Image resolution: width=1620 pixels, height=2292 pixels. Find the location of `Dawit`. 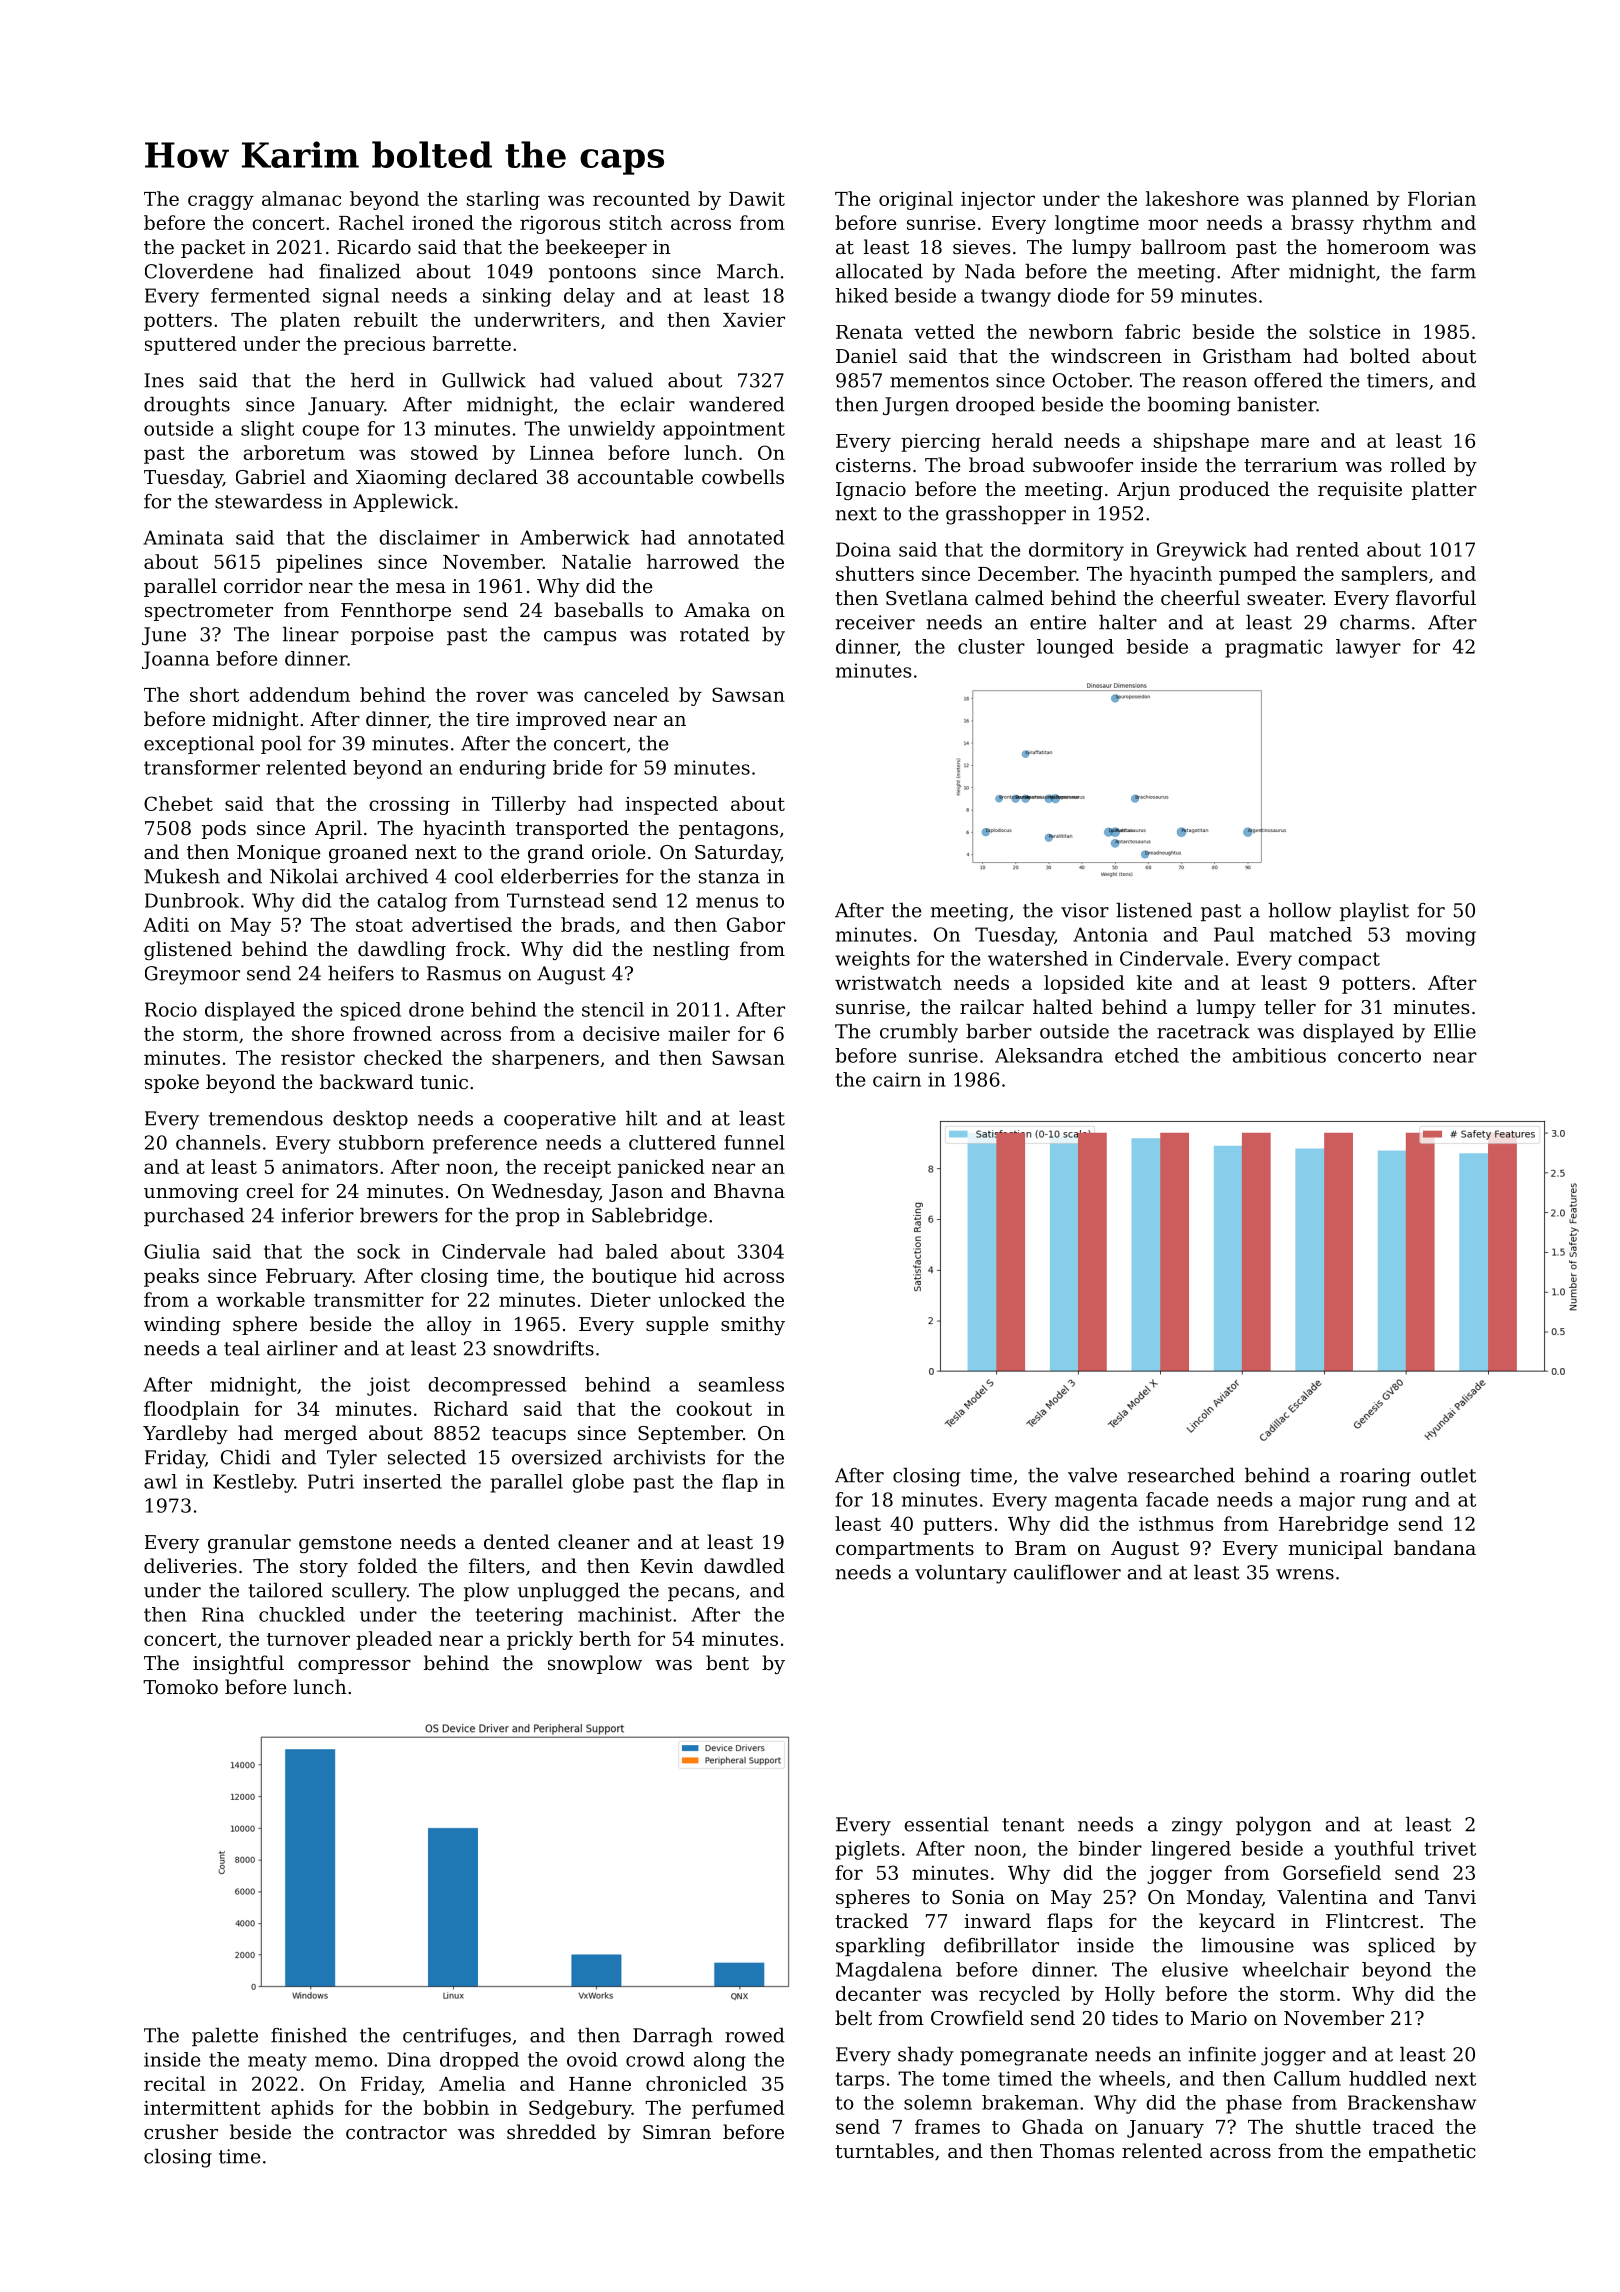

Dawit is located at coordinates (757, 199).
